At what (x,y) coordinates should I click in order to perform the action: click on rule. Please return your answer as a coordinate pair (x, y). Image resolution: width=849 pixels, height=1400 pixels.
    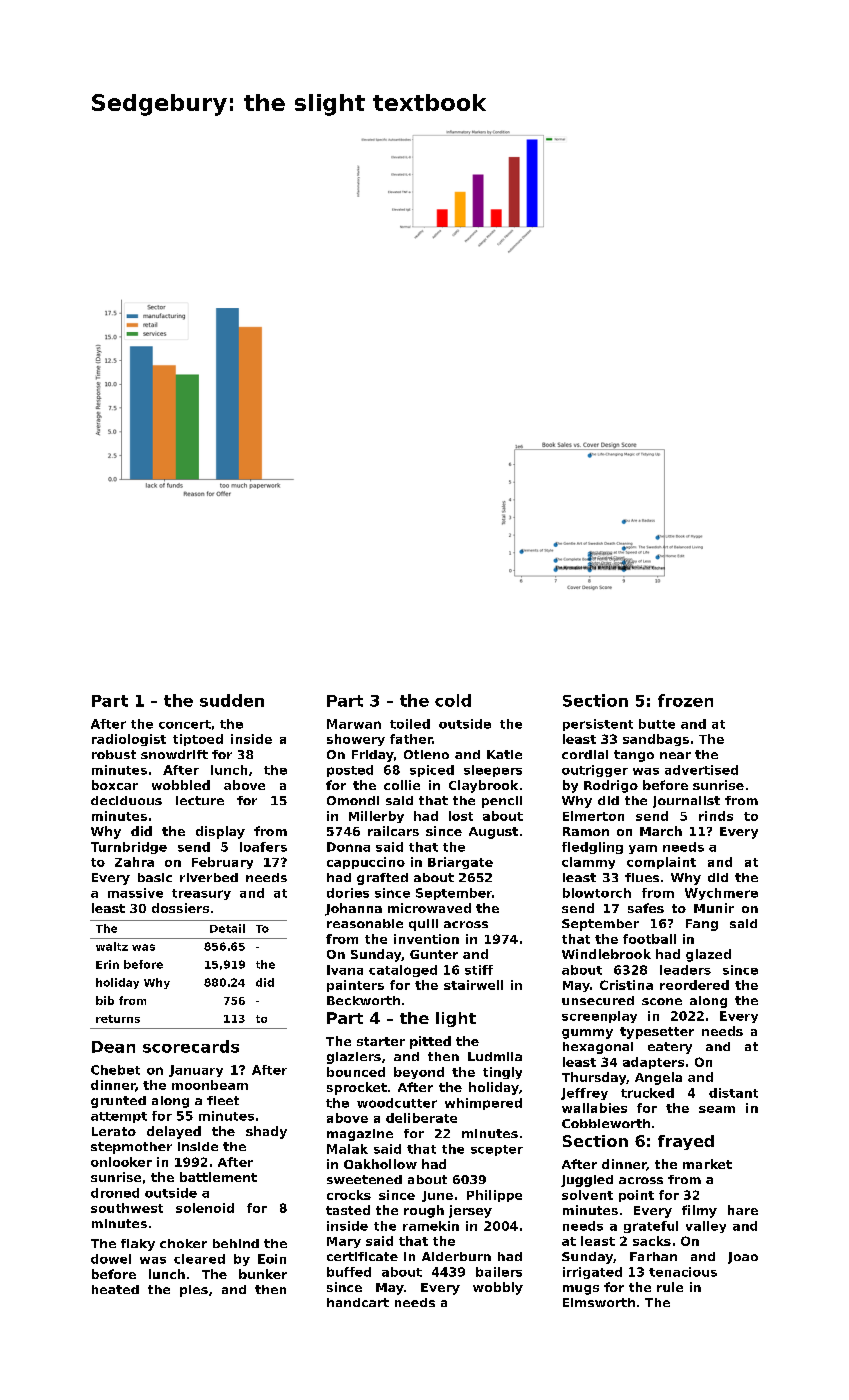
    Looking at the image, I should click on (670, 1287).
